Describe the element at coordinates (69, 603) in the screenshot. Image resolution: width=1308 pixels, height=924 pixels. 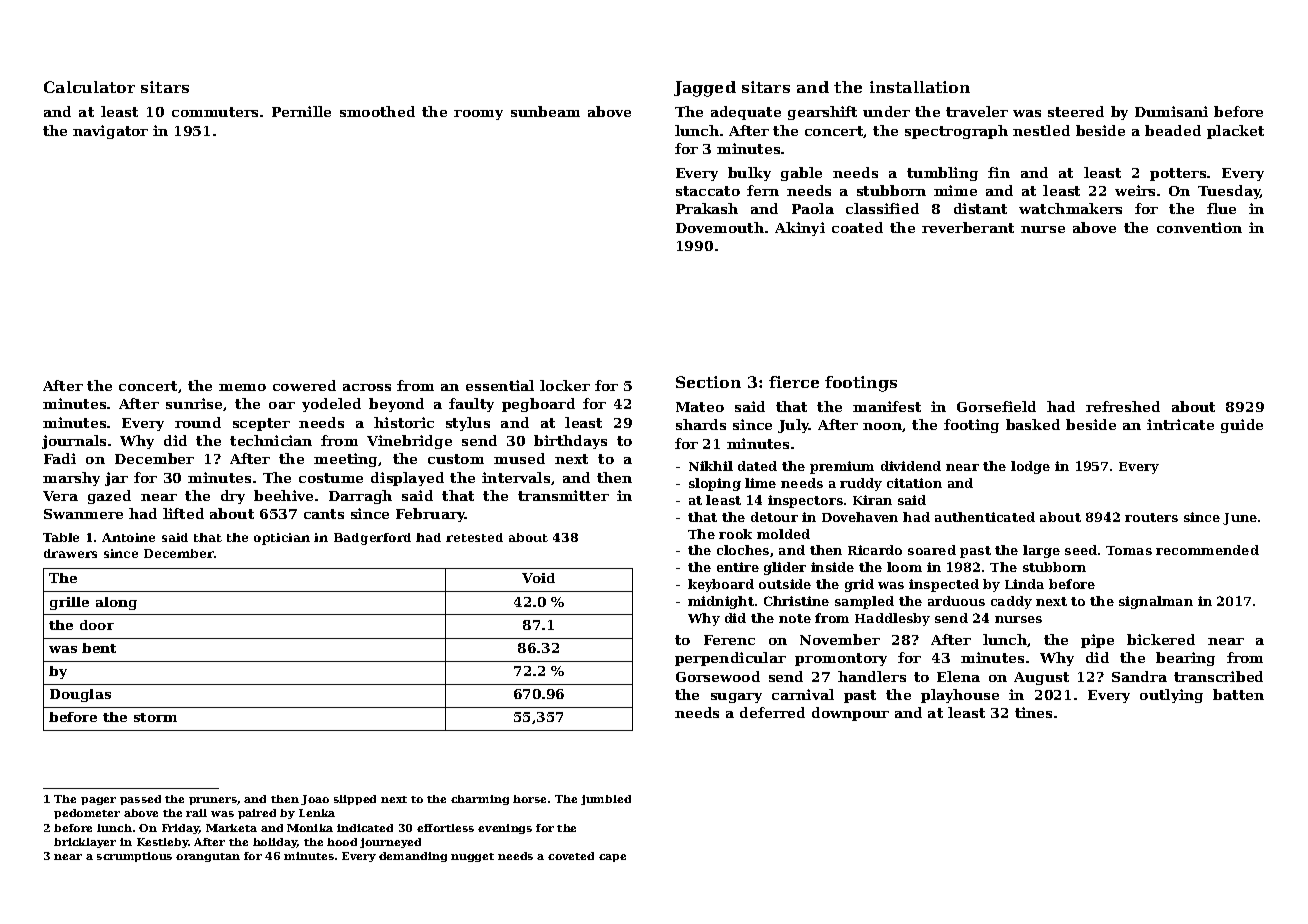
I see `grille` at that location.
